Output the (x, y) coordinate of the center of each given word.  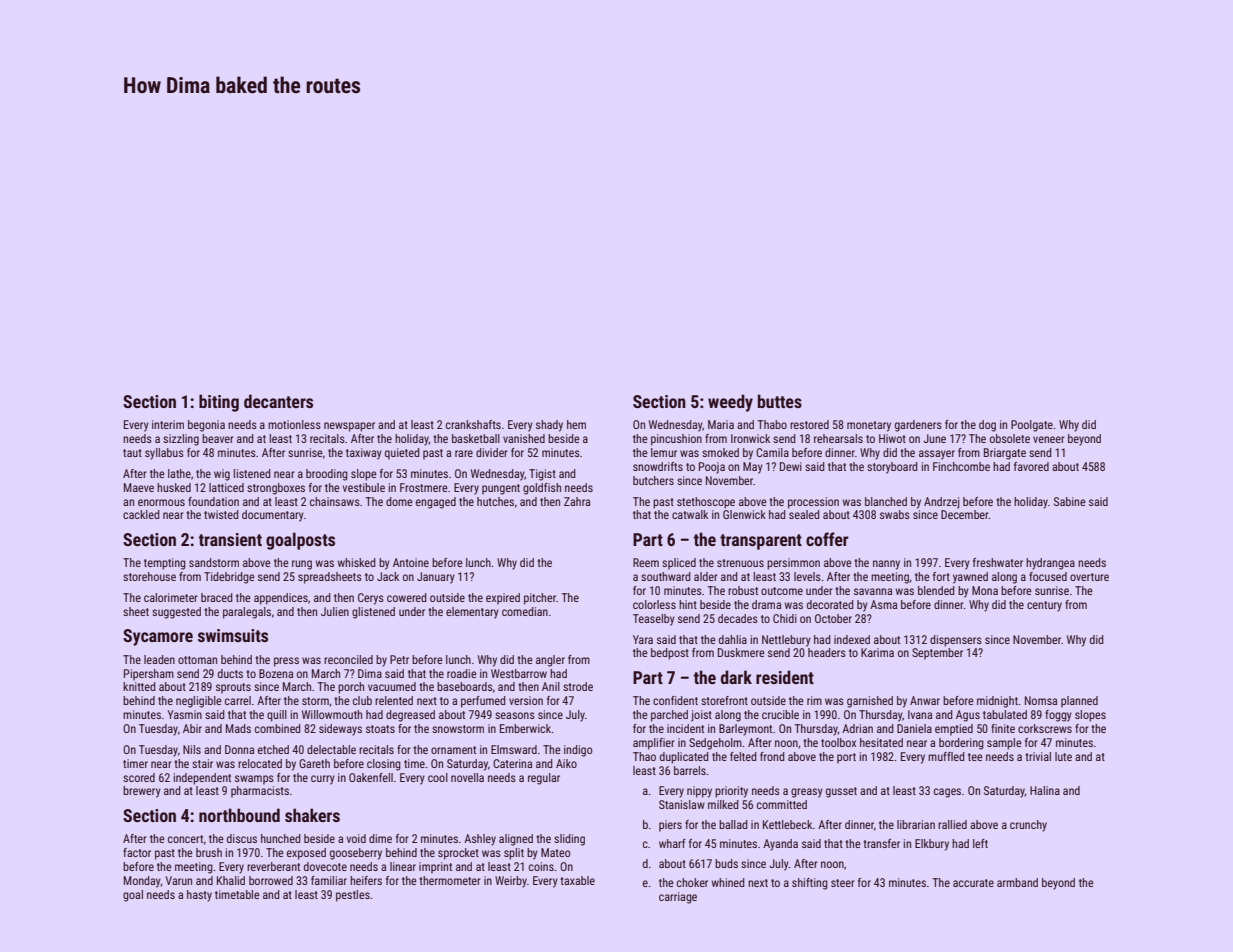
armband (1017, 882)
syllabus (164, 454)
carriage (678, 898)
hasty (199, 896)
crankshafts (473, 424)
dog (987, 426)
